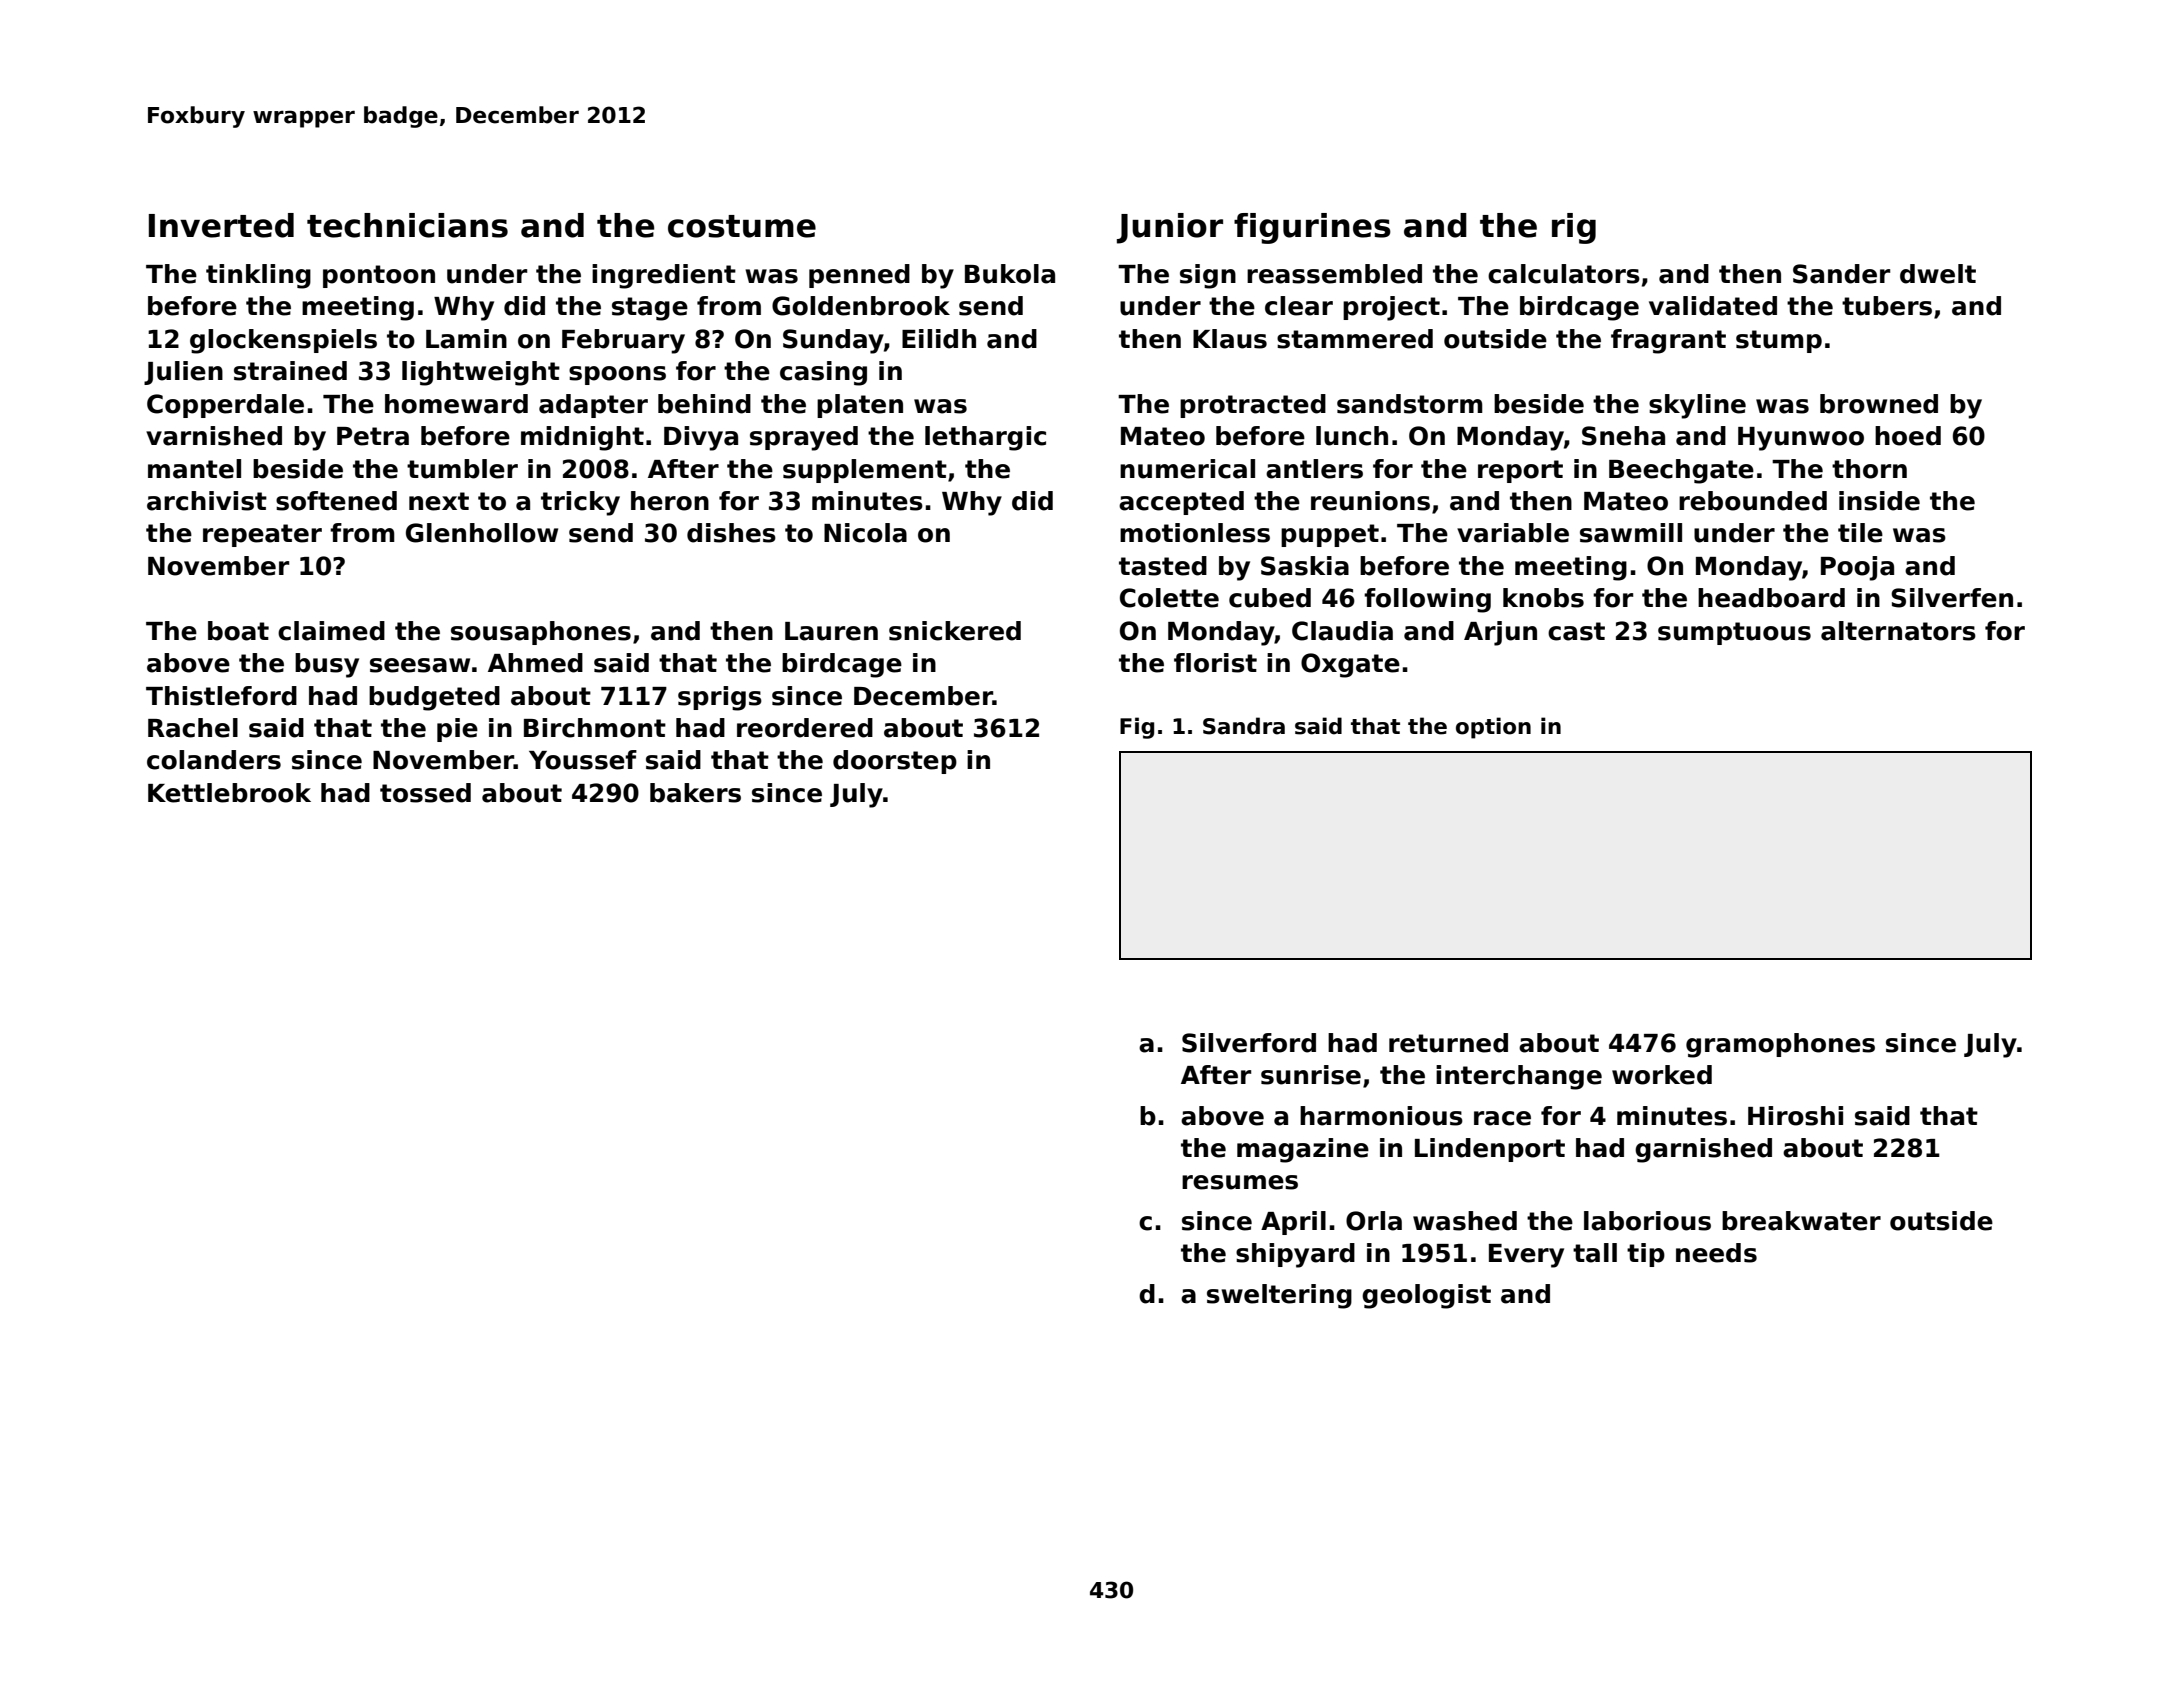  Describe the element at coordinates (1703, 1150) in the image. I see `garnished` at that location.
